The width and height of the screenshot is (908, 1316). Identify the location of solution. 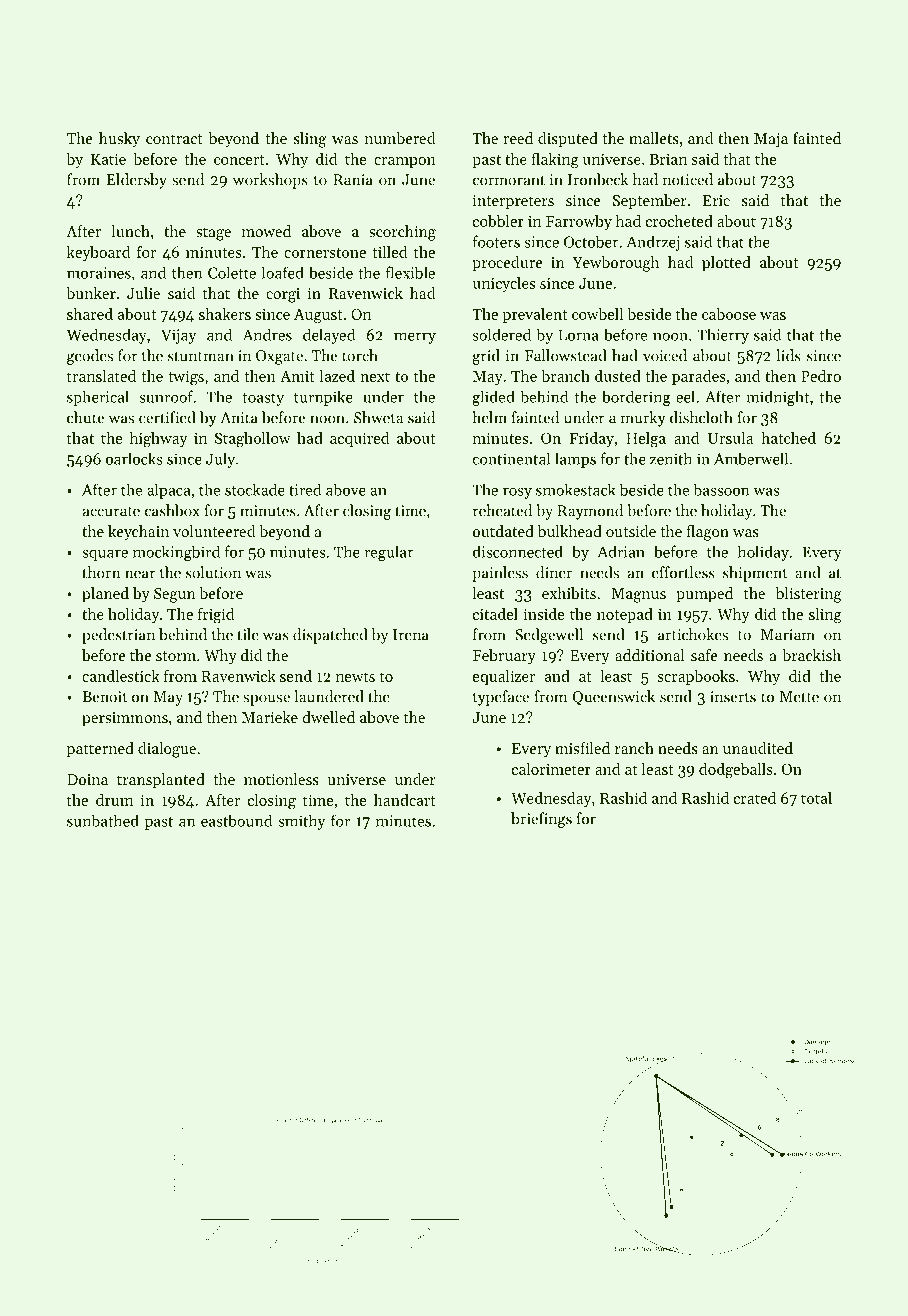
(213, 572).
